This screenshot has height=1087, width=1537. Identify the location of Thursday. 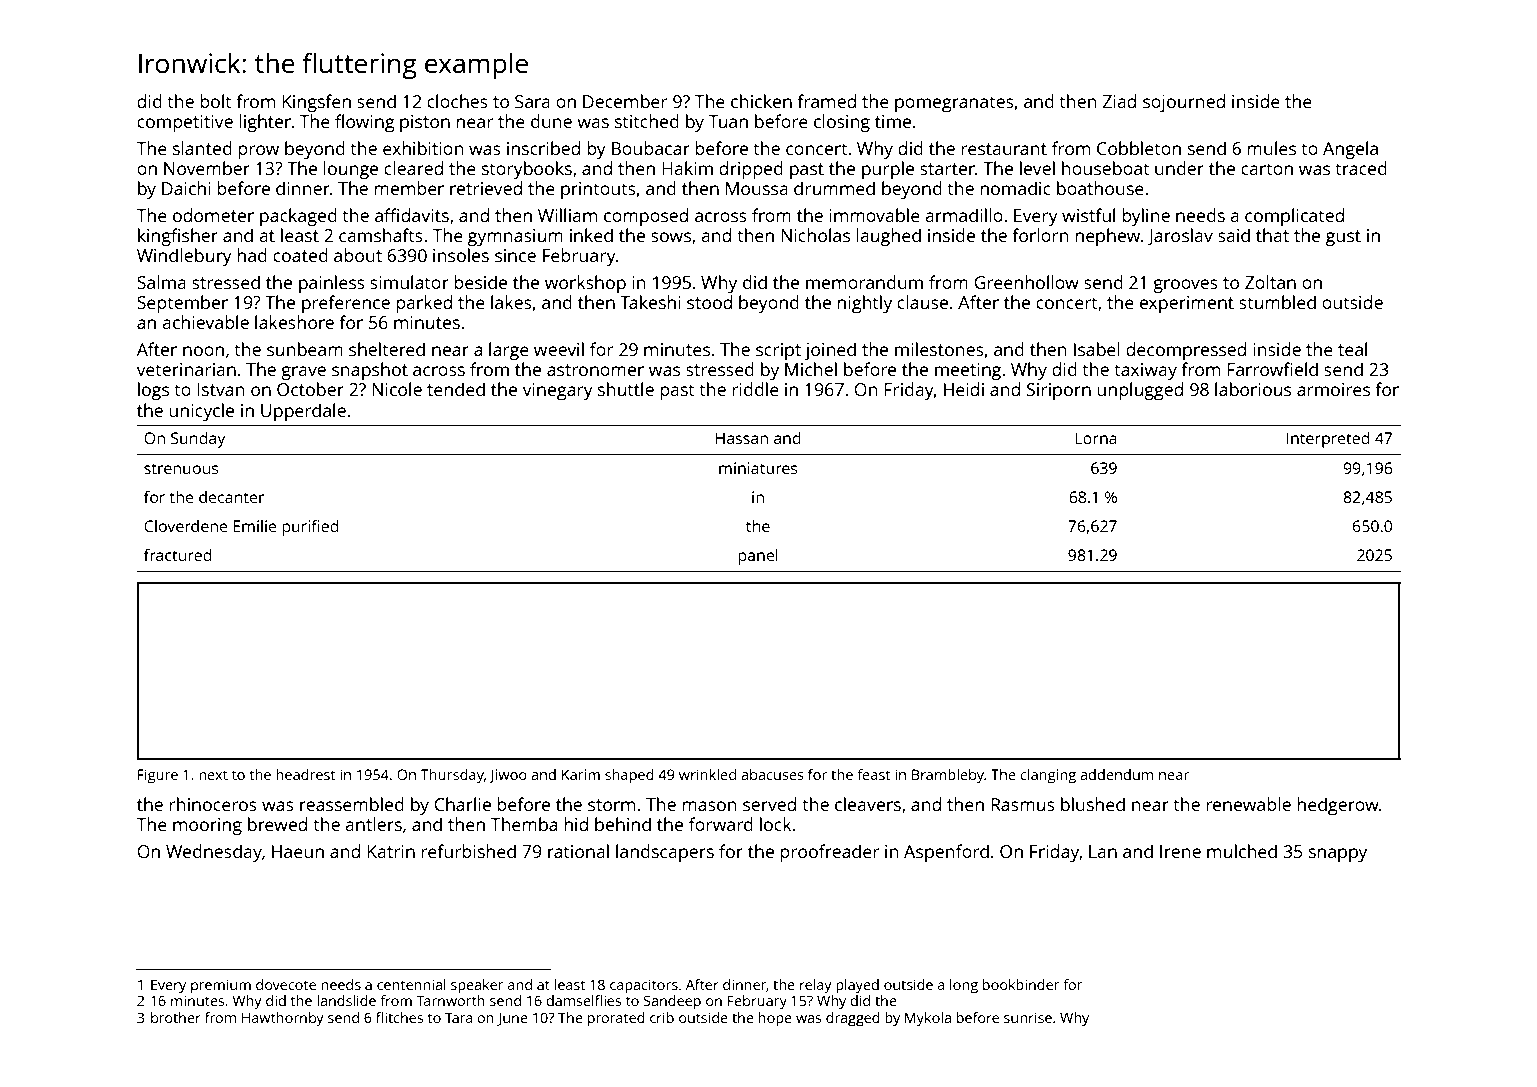
(452, 776).
